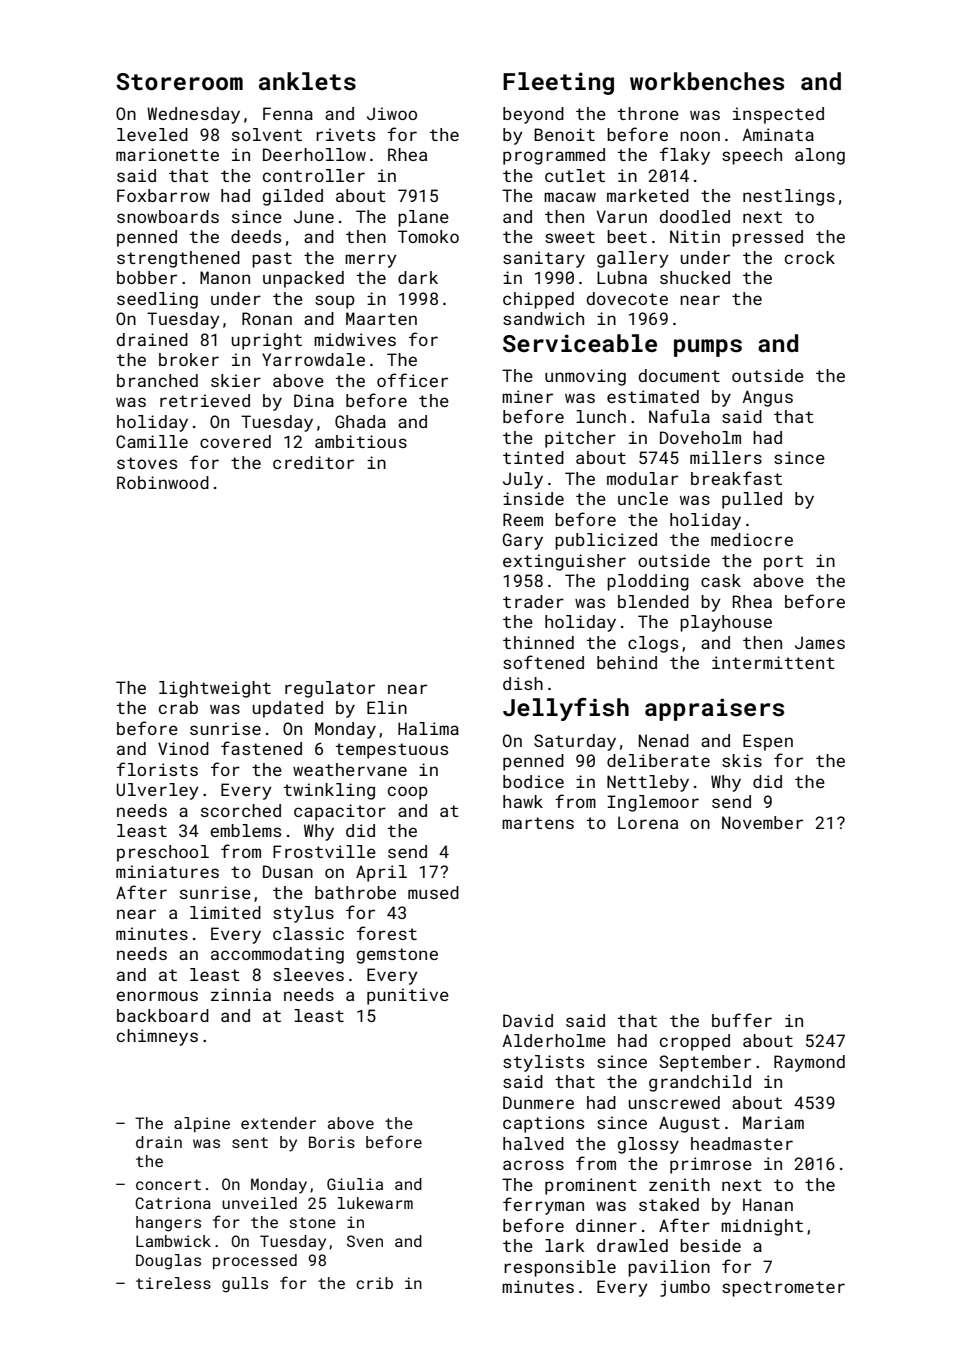 The width and height of the screenshot is (963, 1368). I want to click on Jiwoo, so click(392, 113).
